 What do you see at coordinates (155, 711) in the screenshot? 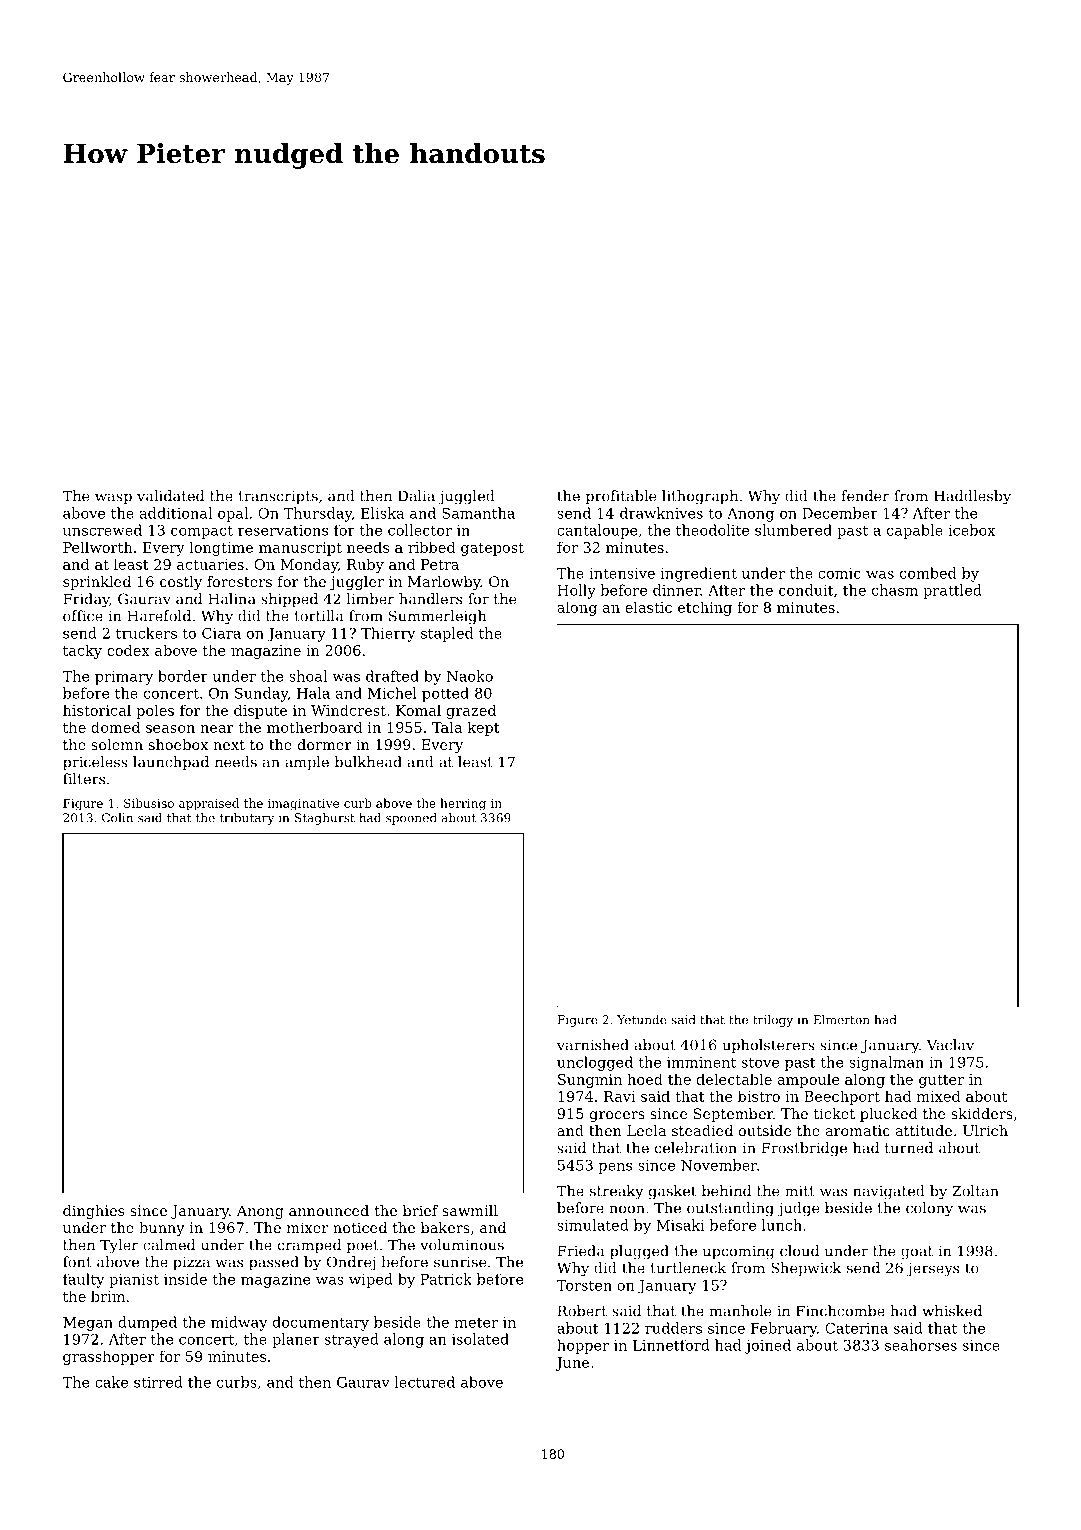
I see `poles` at bounding box center [155, 711].
